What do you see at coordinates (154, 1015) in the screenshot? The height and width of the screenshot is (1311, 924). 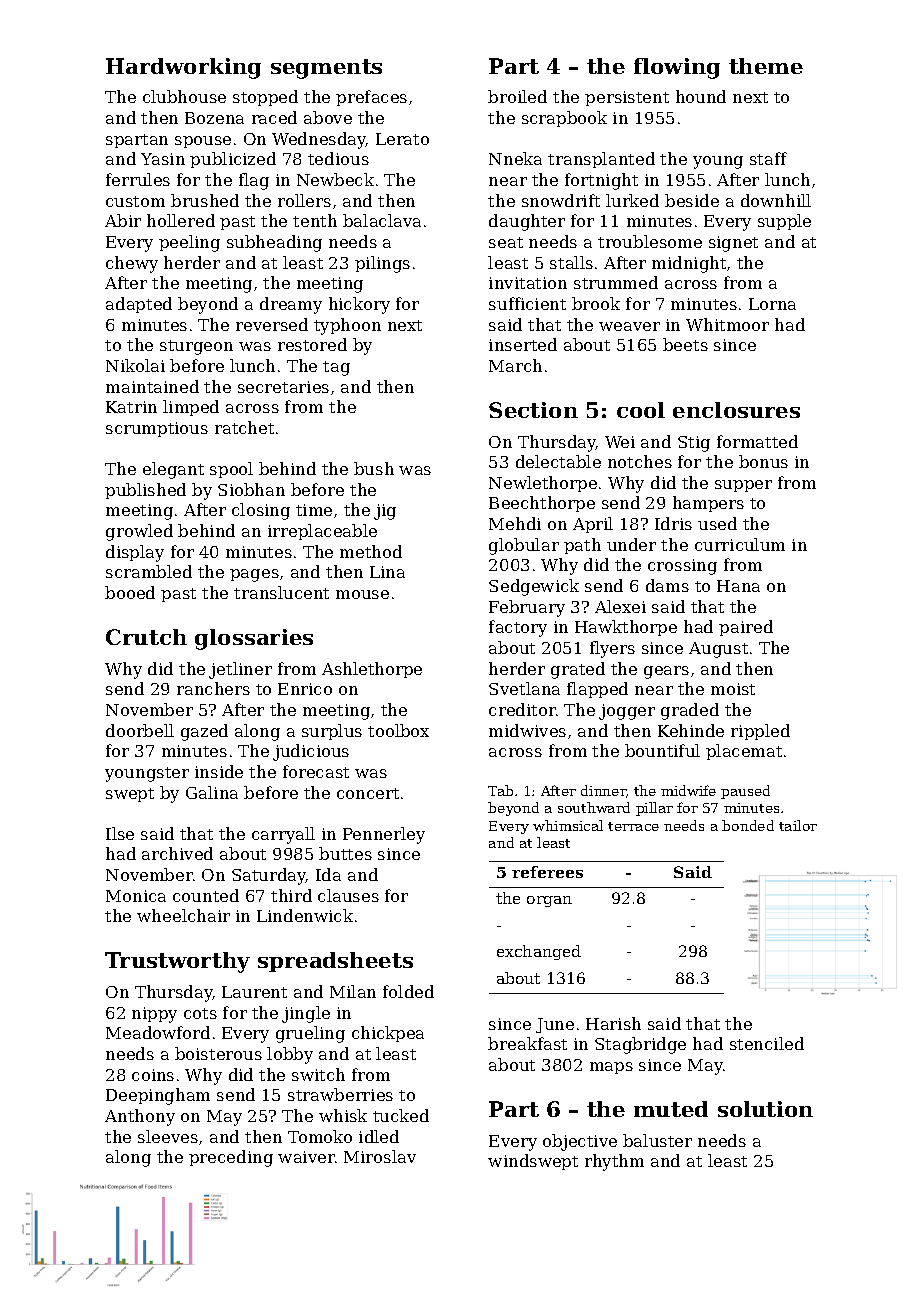 I see `nippy` at bounding box center [154, 1015].
